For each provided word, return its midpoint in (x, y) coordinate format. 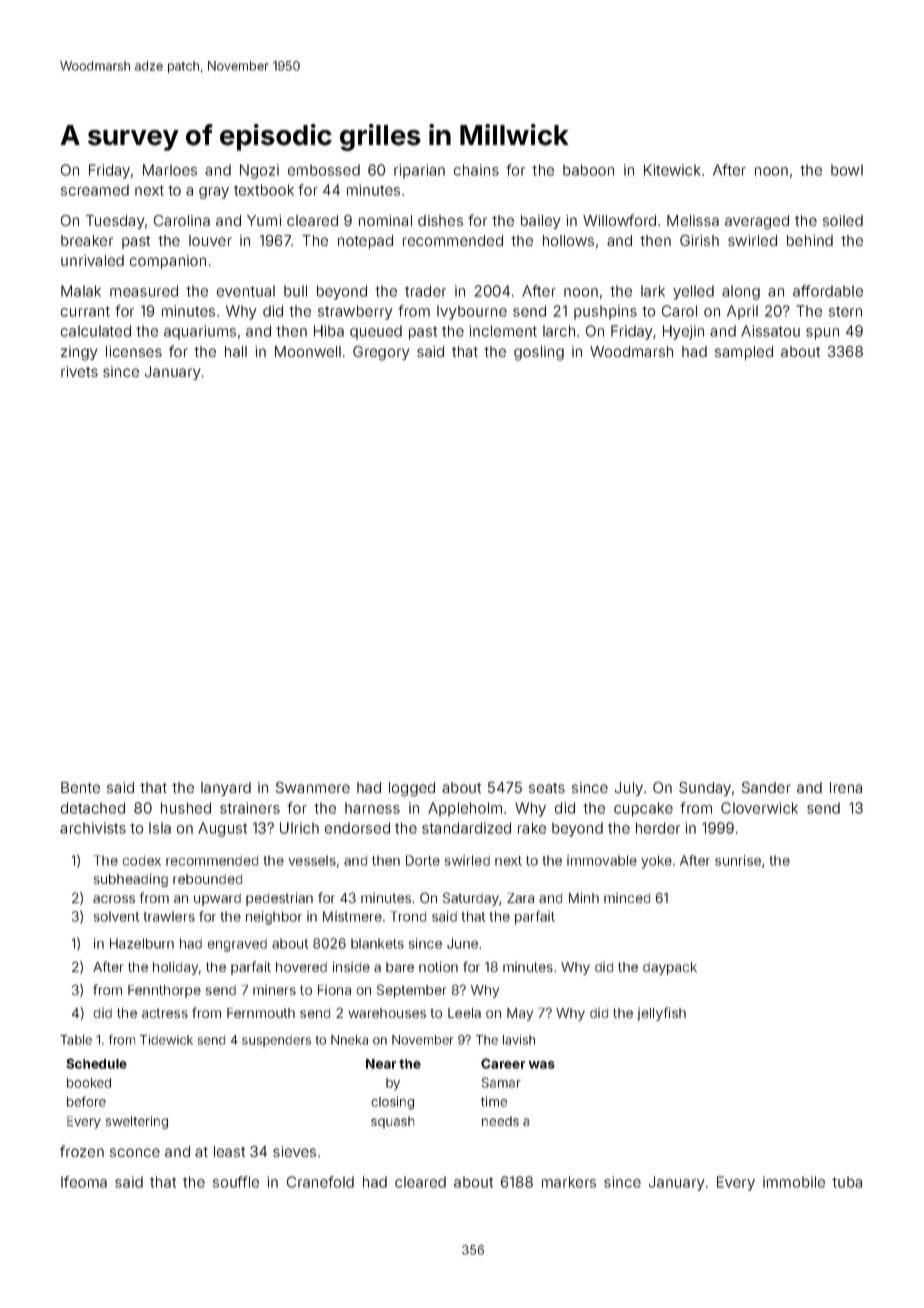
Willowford (619, 220)
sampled (744, 353)
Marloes (170, 170)
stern (845, 311)
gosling (539, 353)
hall (236, 351)
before (86, 1101)
